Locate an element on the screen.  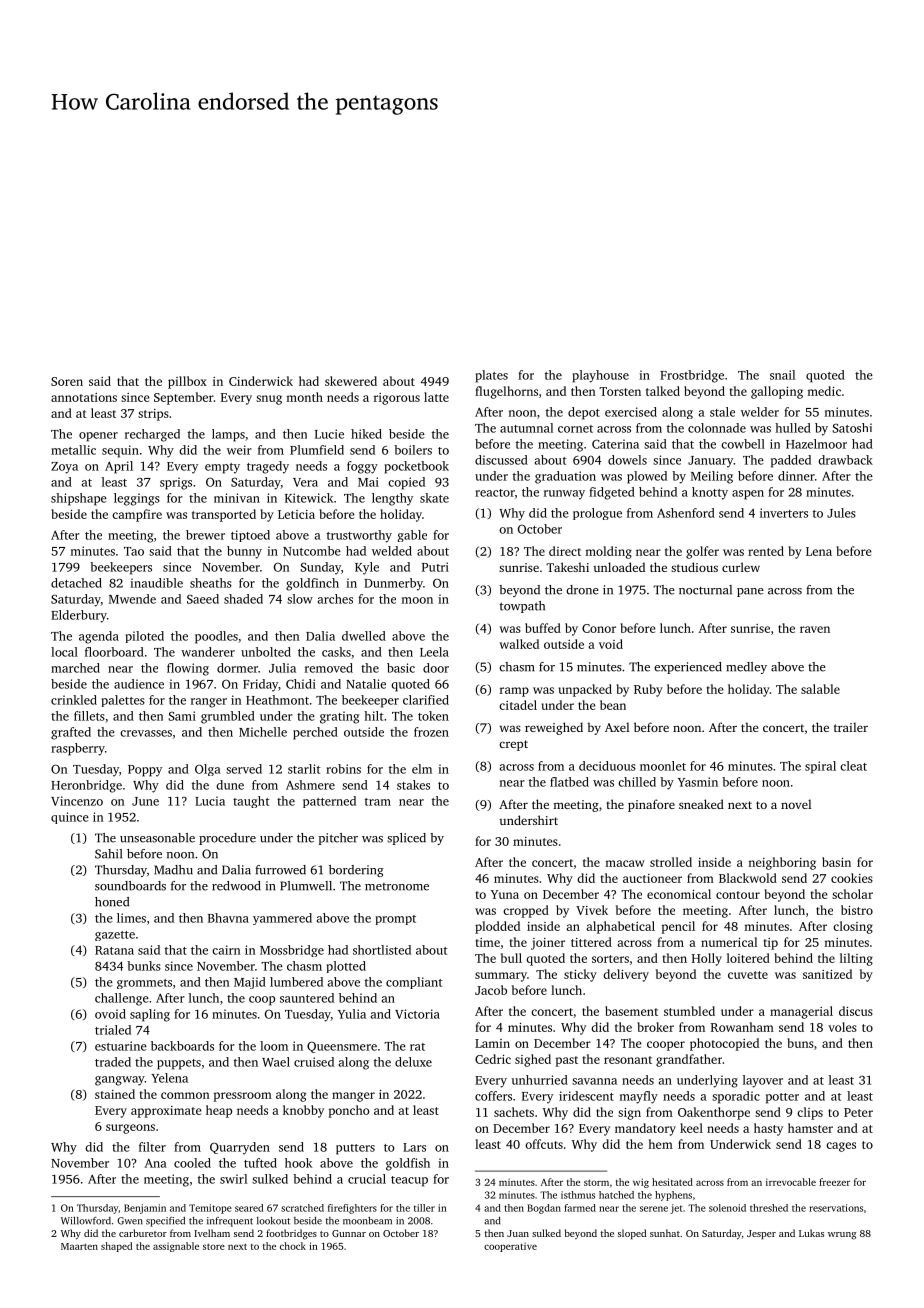
skewered is located at coordinates (351, 381).
